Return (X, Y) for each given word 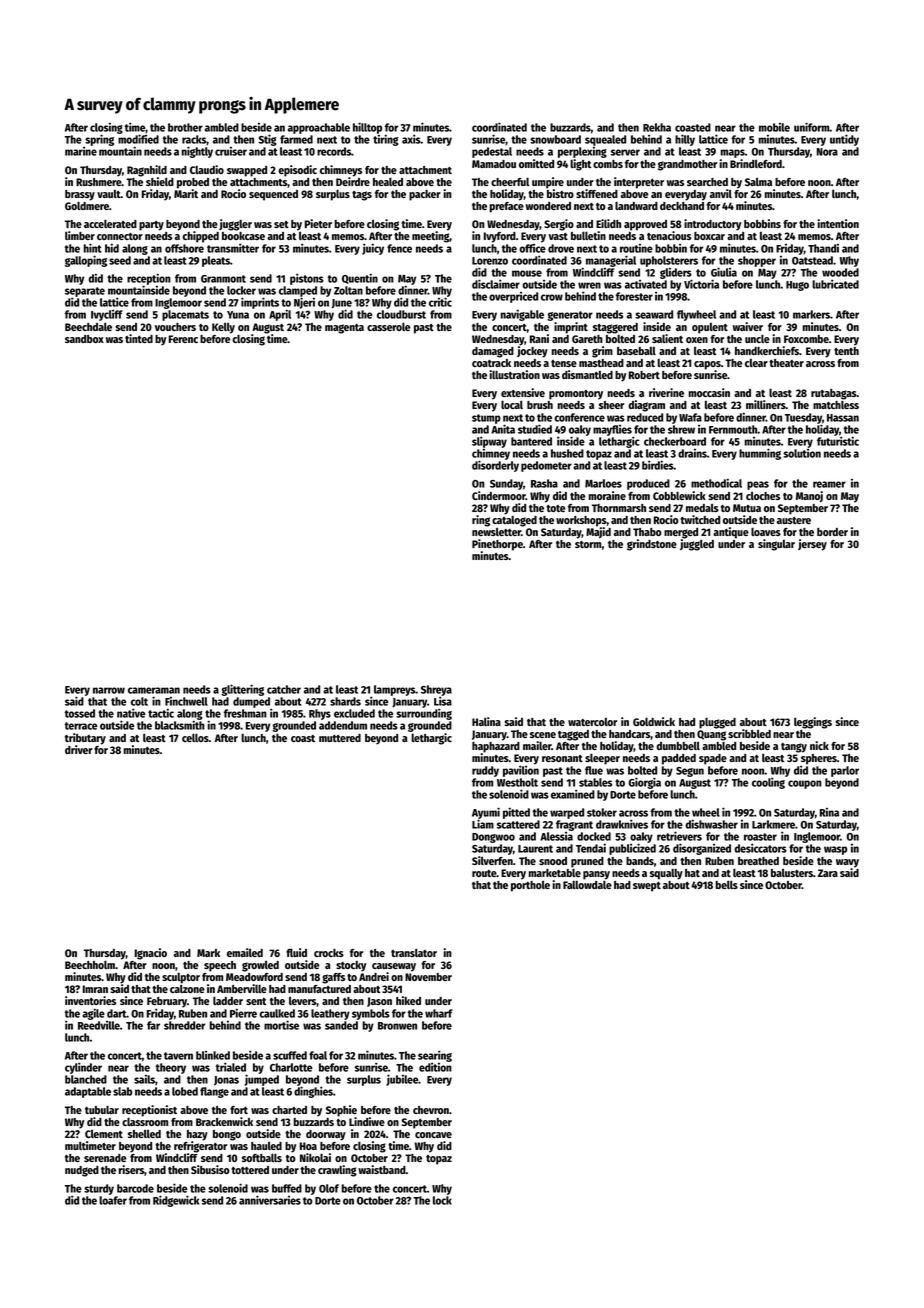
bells (727, 884)
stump (486, 419)
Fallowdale (587, 884)
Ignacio (151, 954)
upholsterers (669, 261)
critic (440, 302)
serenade (105, 1158)
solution (802, 453)
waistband (382, 1169)
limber (80, 235)
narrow (109, 690)
